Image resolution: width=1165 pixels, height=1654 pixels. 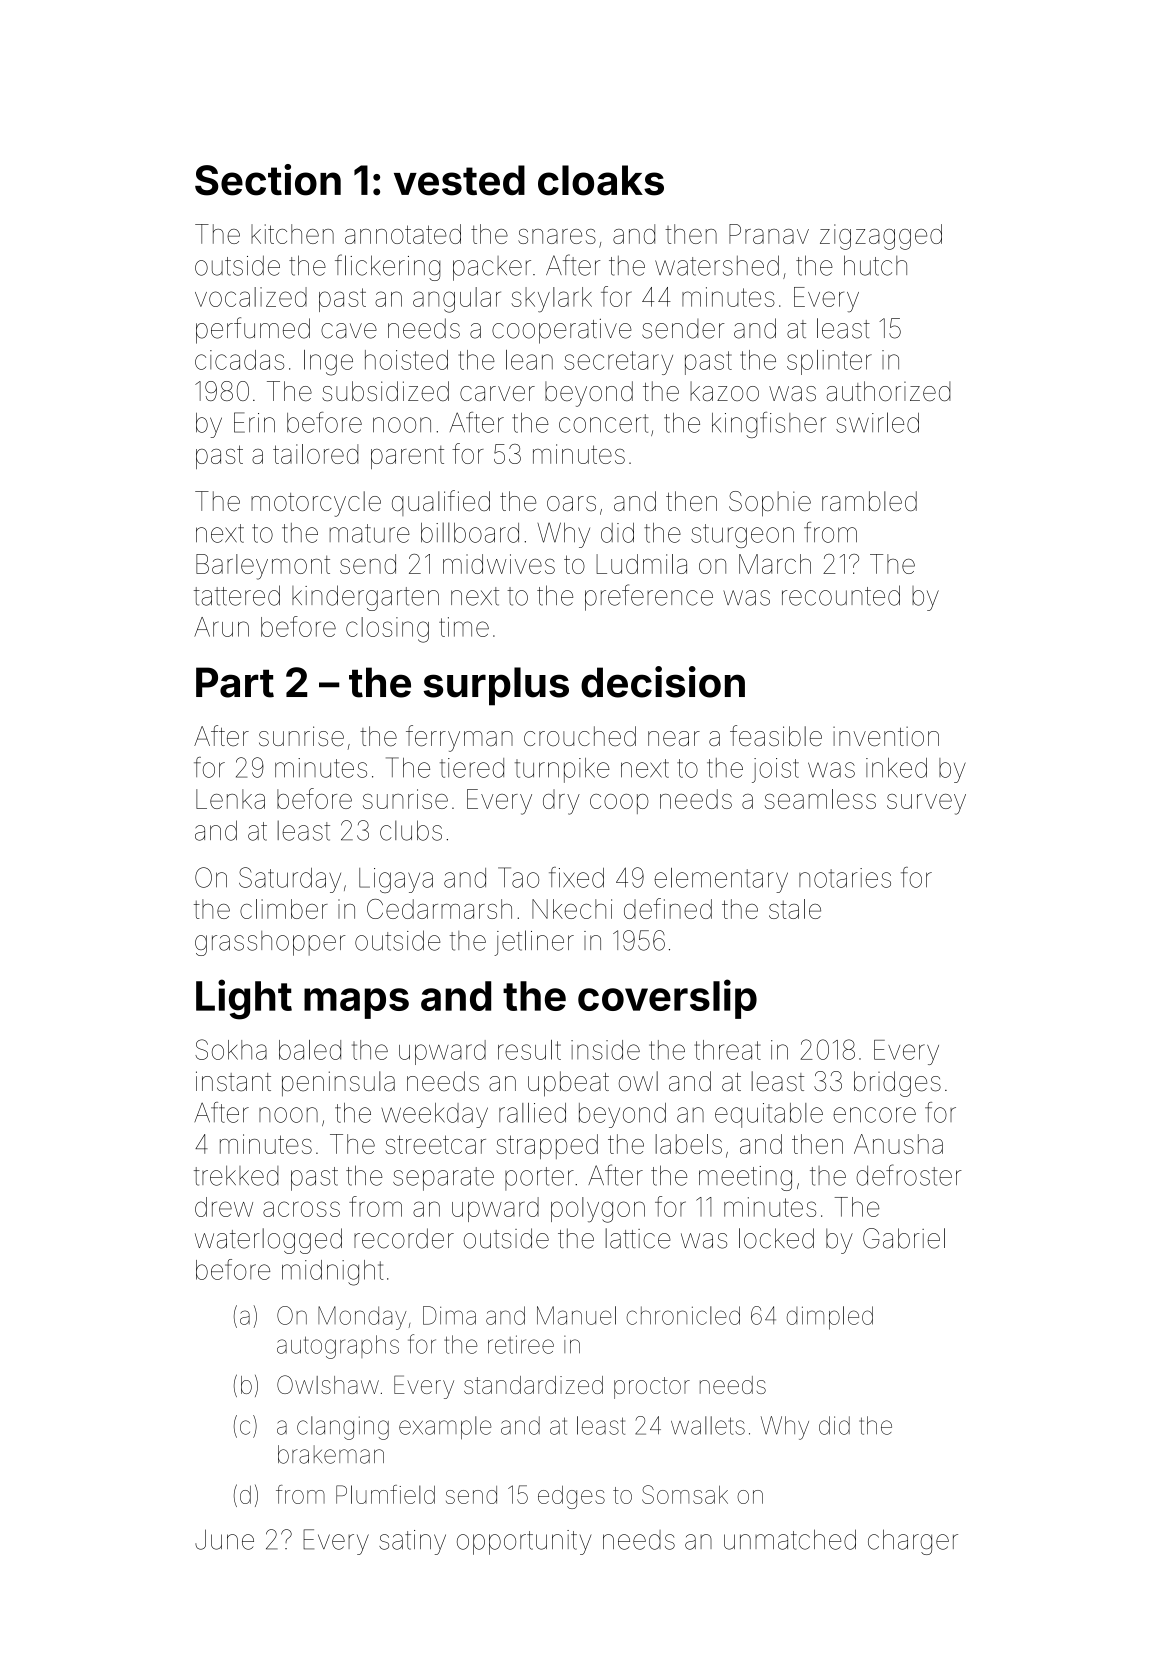 What do you see at coordinates (499, 564) in the screenshot?
I see `midwives` at bounding box center [499, 564].
